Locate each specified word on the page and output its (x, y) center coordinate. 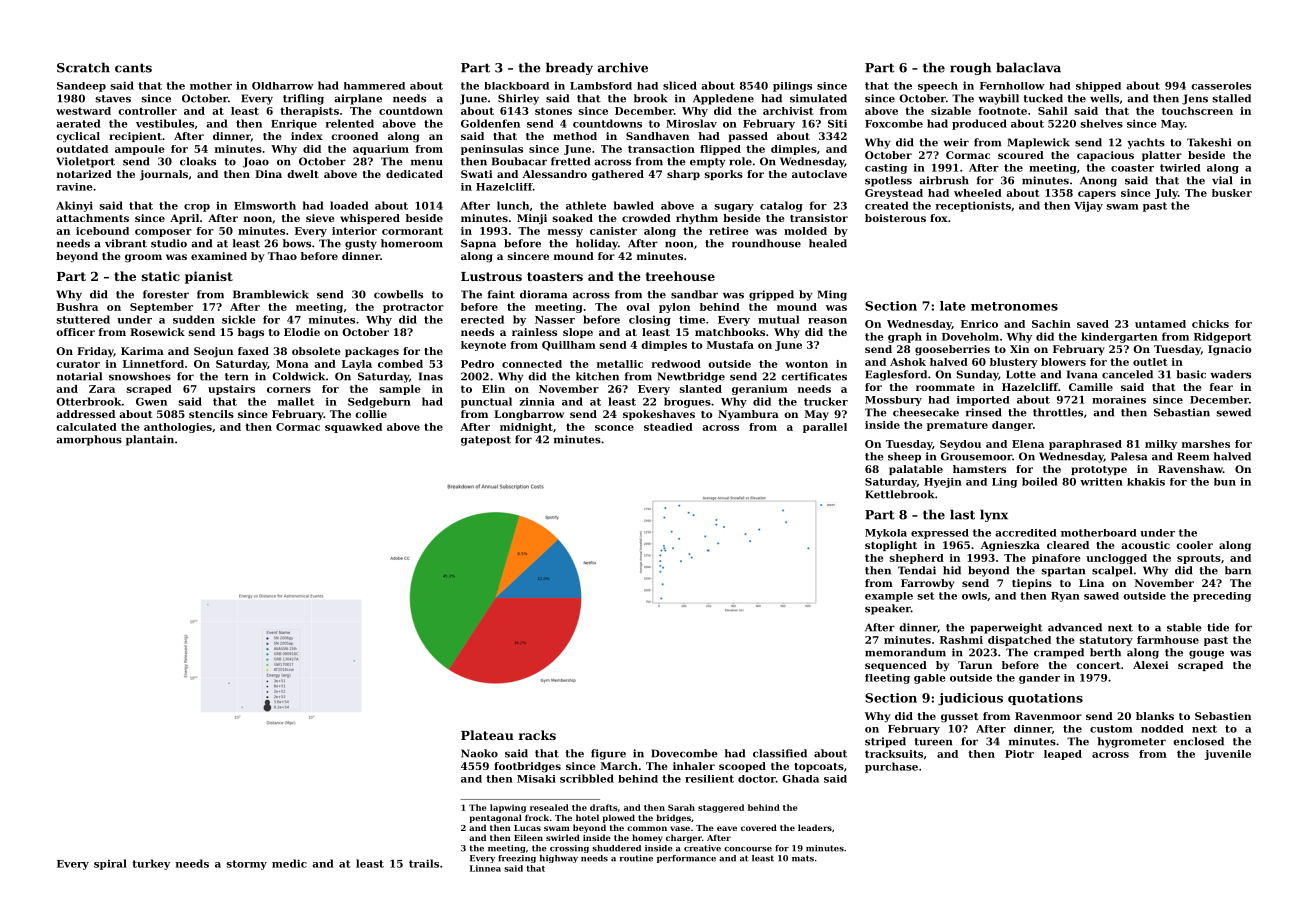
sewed (1233, 412)
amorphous (89, 440)
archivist (788, 111)
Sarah (681, 807)
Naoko (479, 753)
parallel (825, 428)
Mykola (886, 534)
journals (164, 175)
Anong (1098, 181)
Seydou (960, 445)
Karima (142, 351)
